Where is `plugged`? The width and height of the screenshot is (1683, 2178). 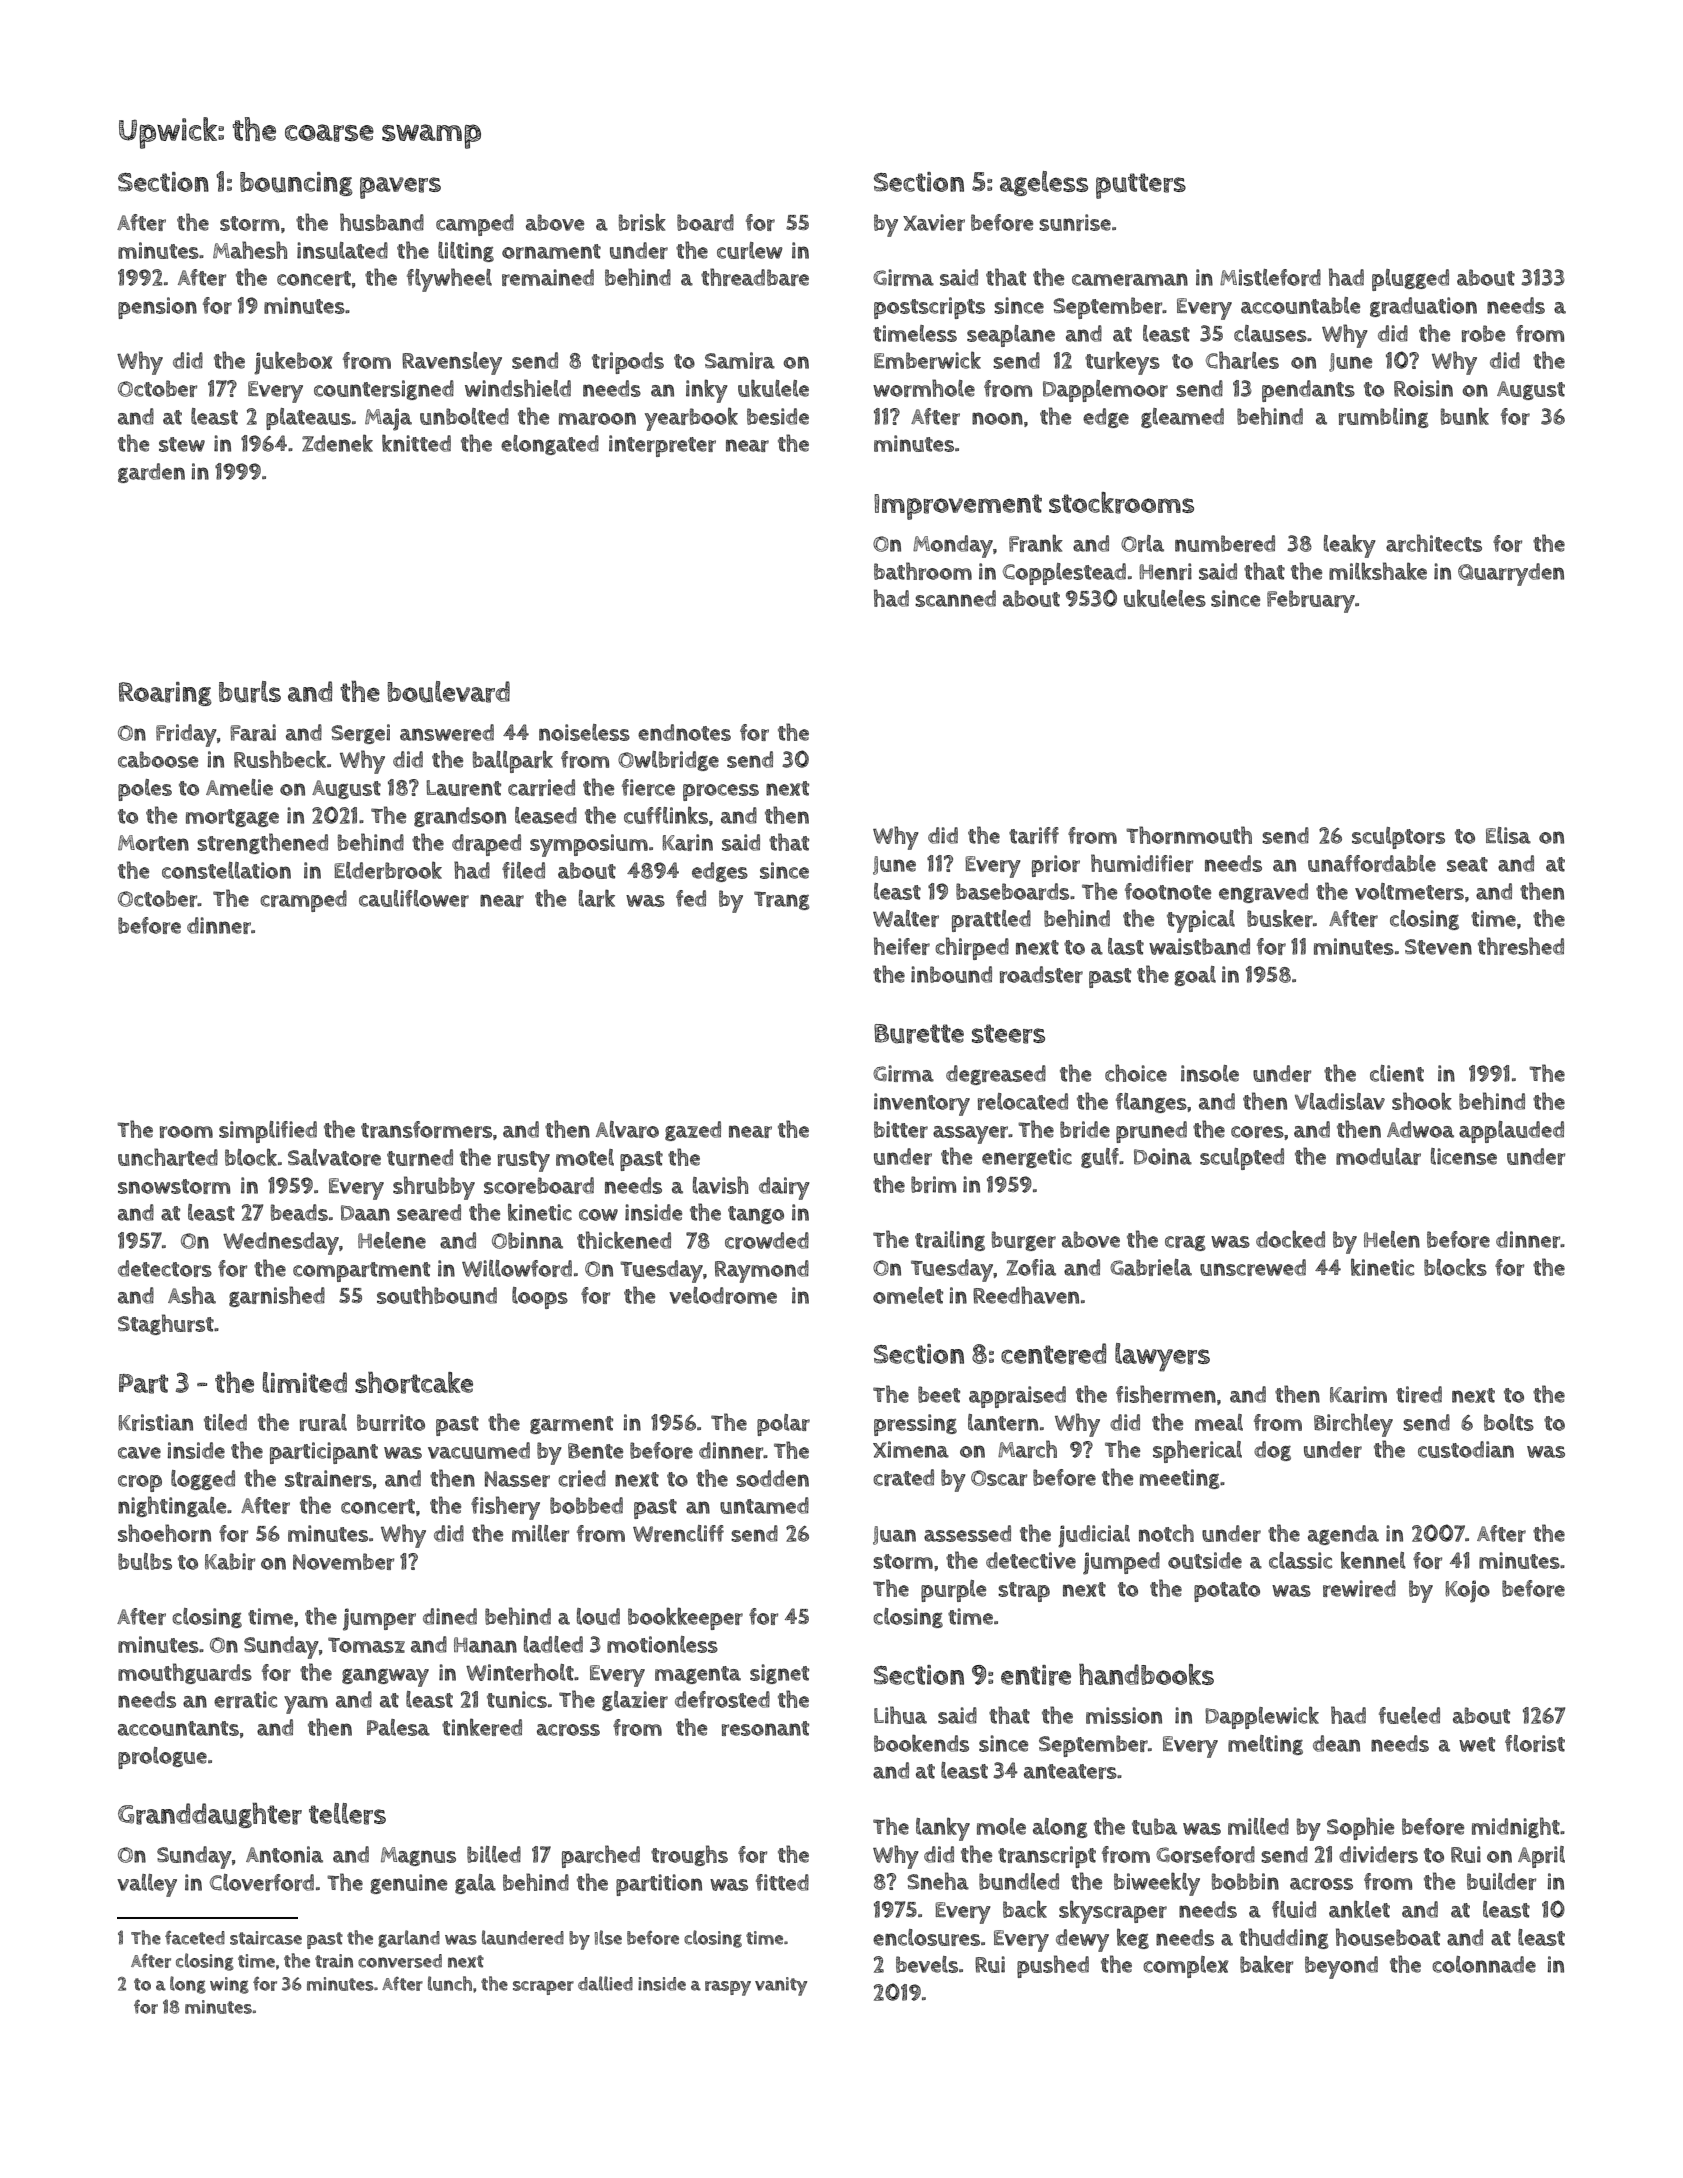
plugged is located at coordinates (1410, 280).
